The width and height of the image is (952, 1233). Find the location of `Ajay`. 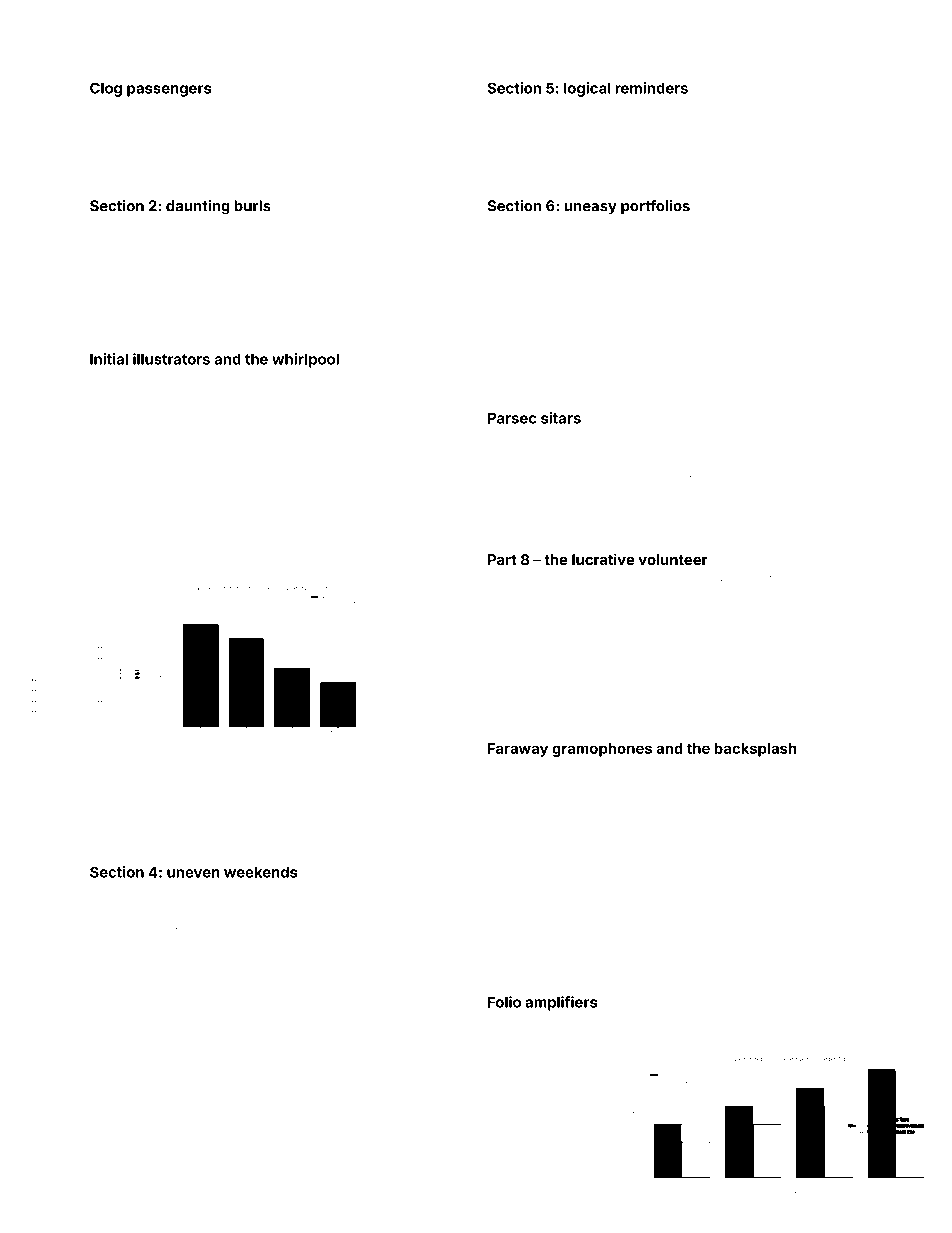

Ajay is located at coordinates (496, 651).
